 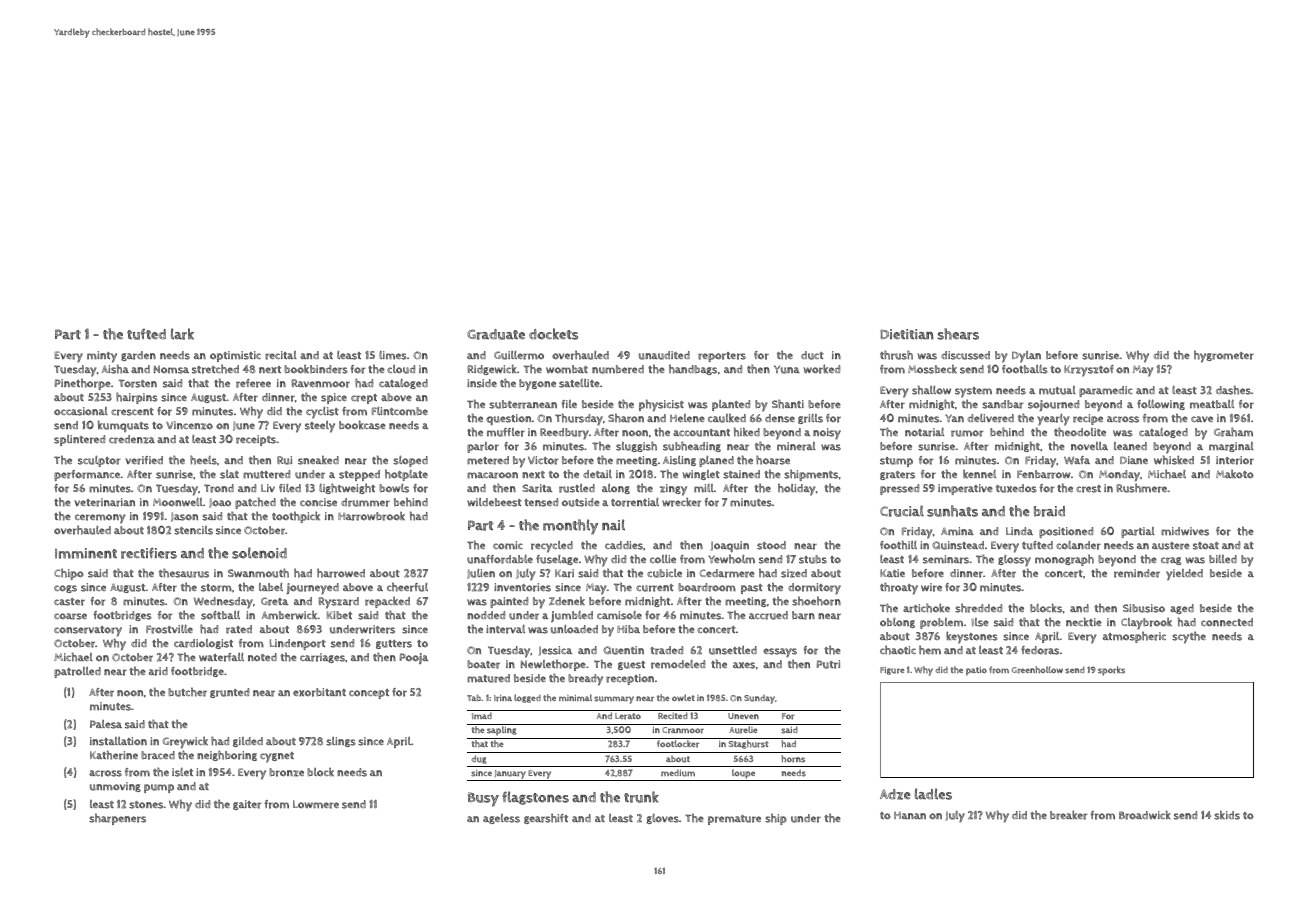 What do you see at coordinates (1037, 670) in the document?
I see `Greenhollow` at bounding box center [1037, 670].
